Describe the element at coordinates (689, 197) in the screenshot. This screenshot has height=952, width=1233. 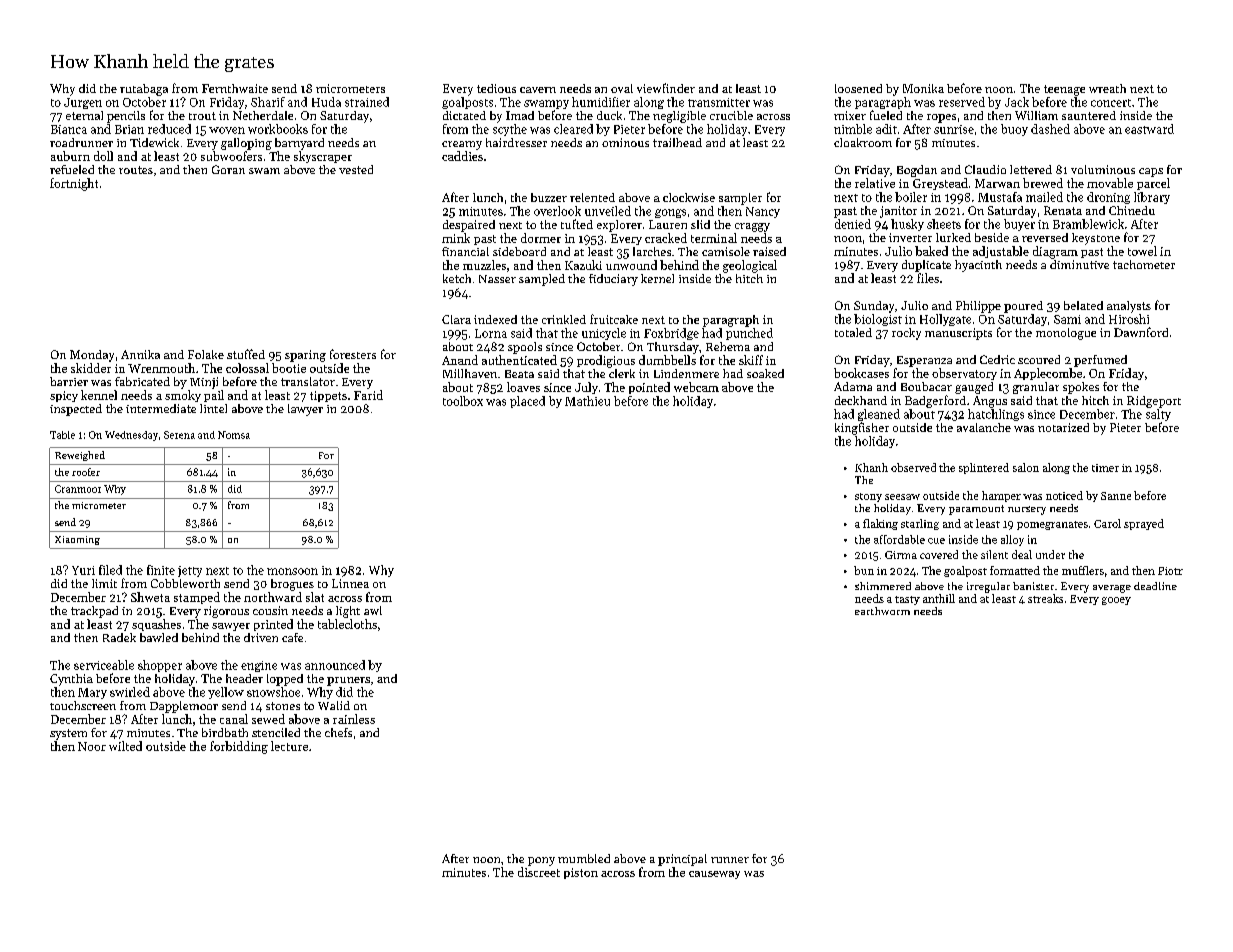
I see `clockwise` at that location.
